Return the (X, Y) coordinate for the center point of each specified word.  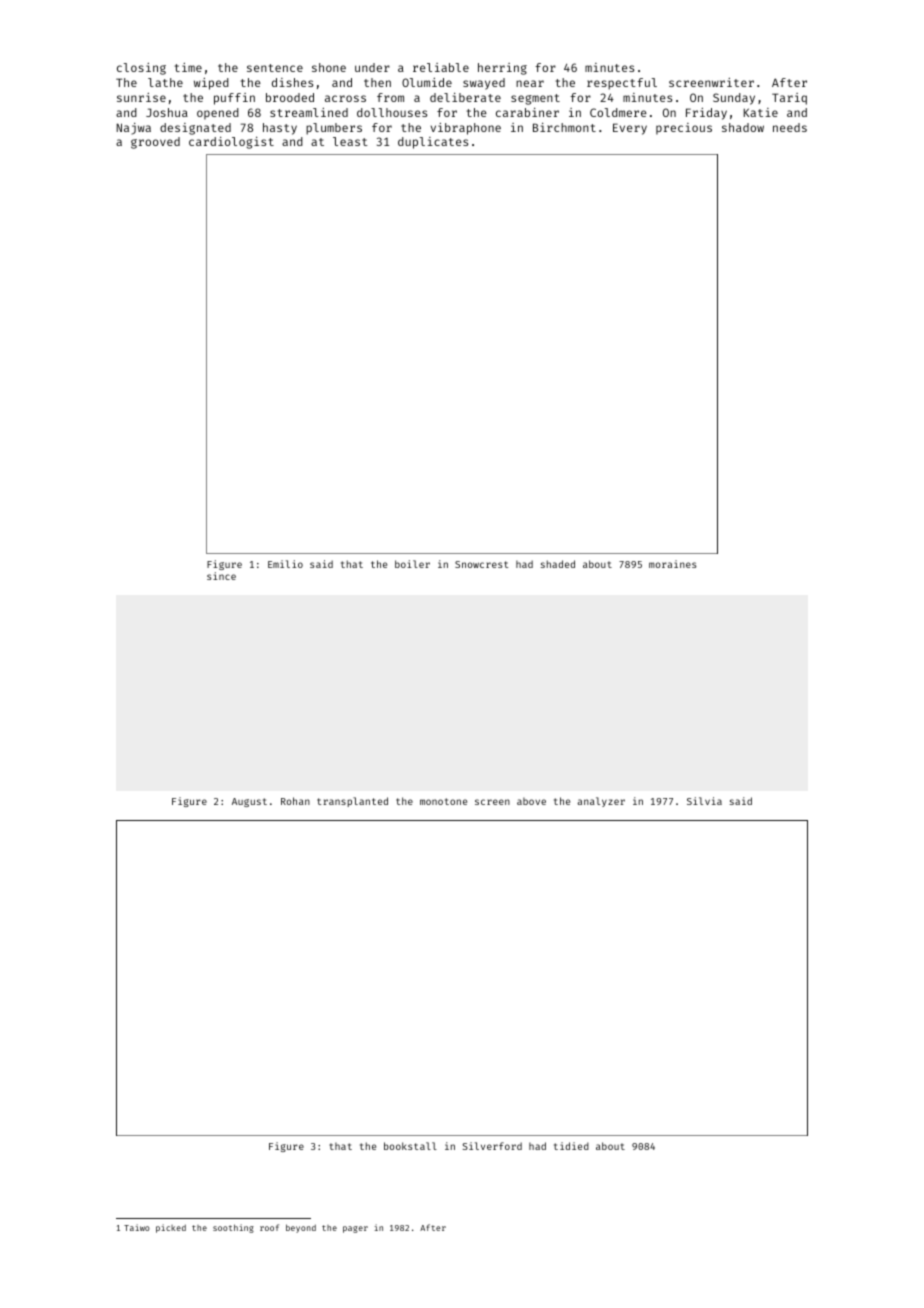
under (372, 67)
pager (355, 1229)
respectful (622, 84)
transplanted (352, 802)
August (249, 802)
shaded (558, 564)
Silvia (704, 801)
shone (329, 67)
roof (269, 1227)
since (221, 576)
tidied (571, 1146)
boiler (412, 564)
